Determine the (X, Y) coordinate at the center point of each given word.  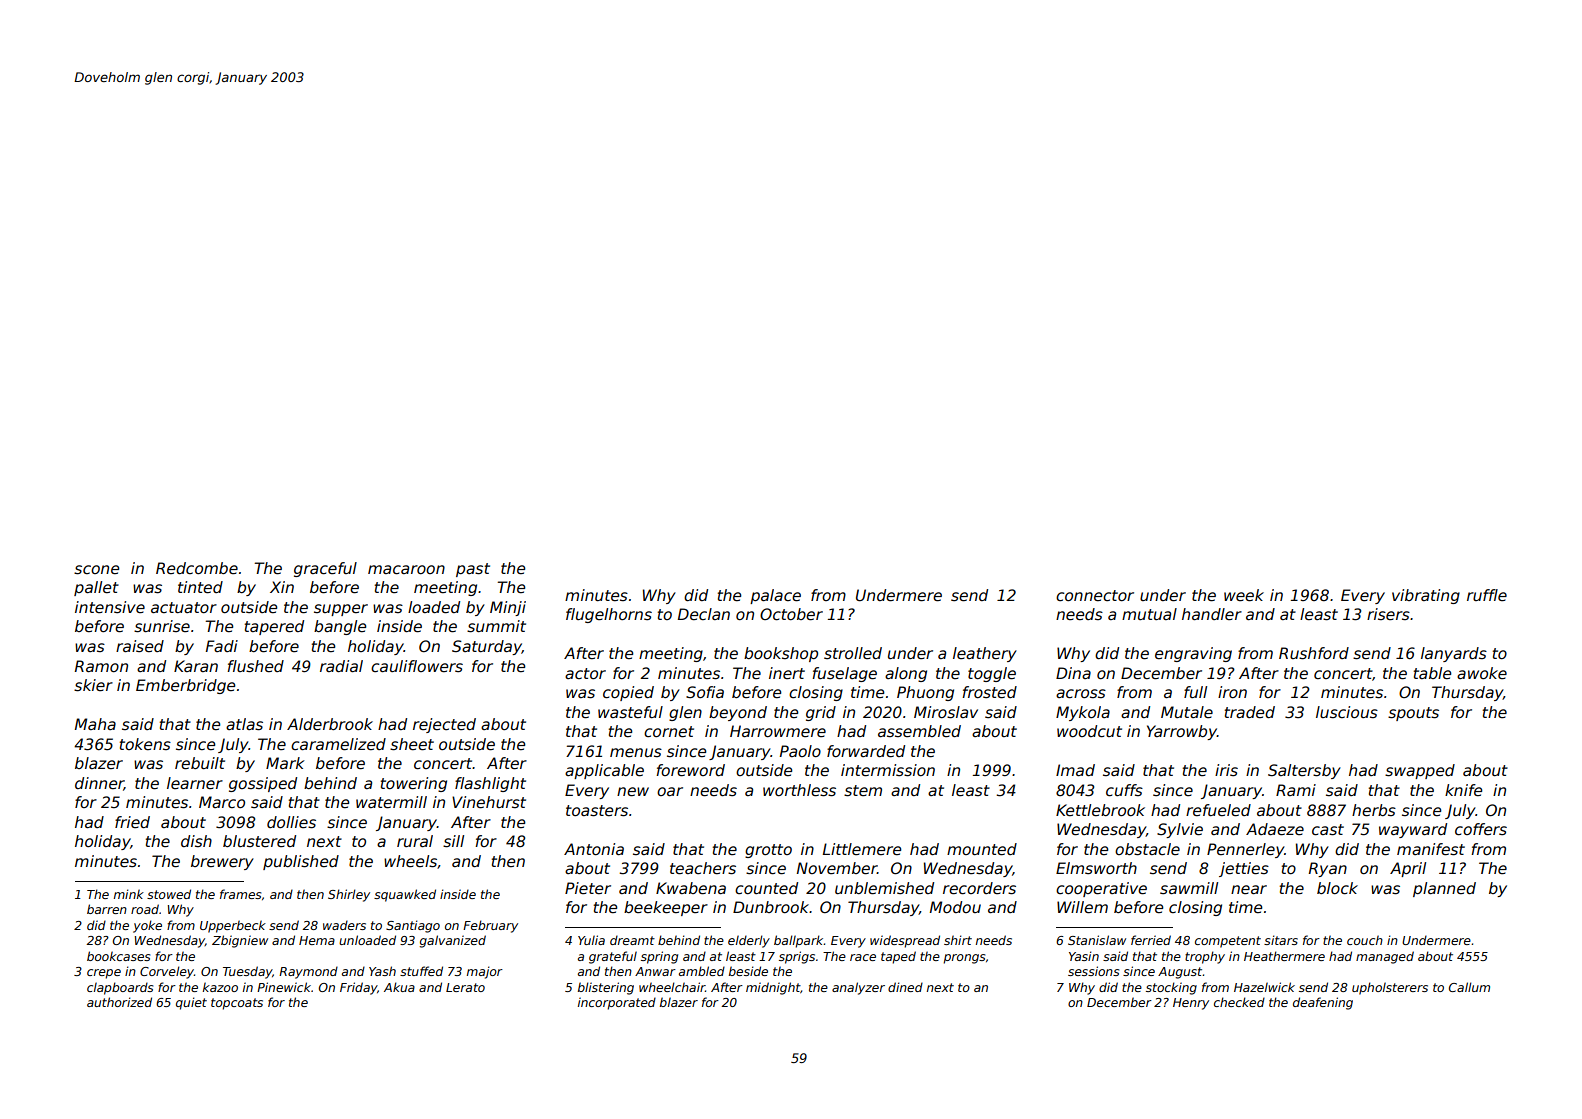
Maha (95, 724)
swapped (1420, 771)
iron (1232, 692)
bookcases (118, 956)
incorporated (617, 1003)
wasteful (630, 712)
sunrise (162, 626)
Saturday (487, 647)
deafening (1323, 1003)
